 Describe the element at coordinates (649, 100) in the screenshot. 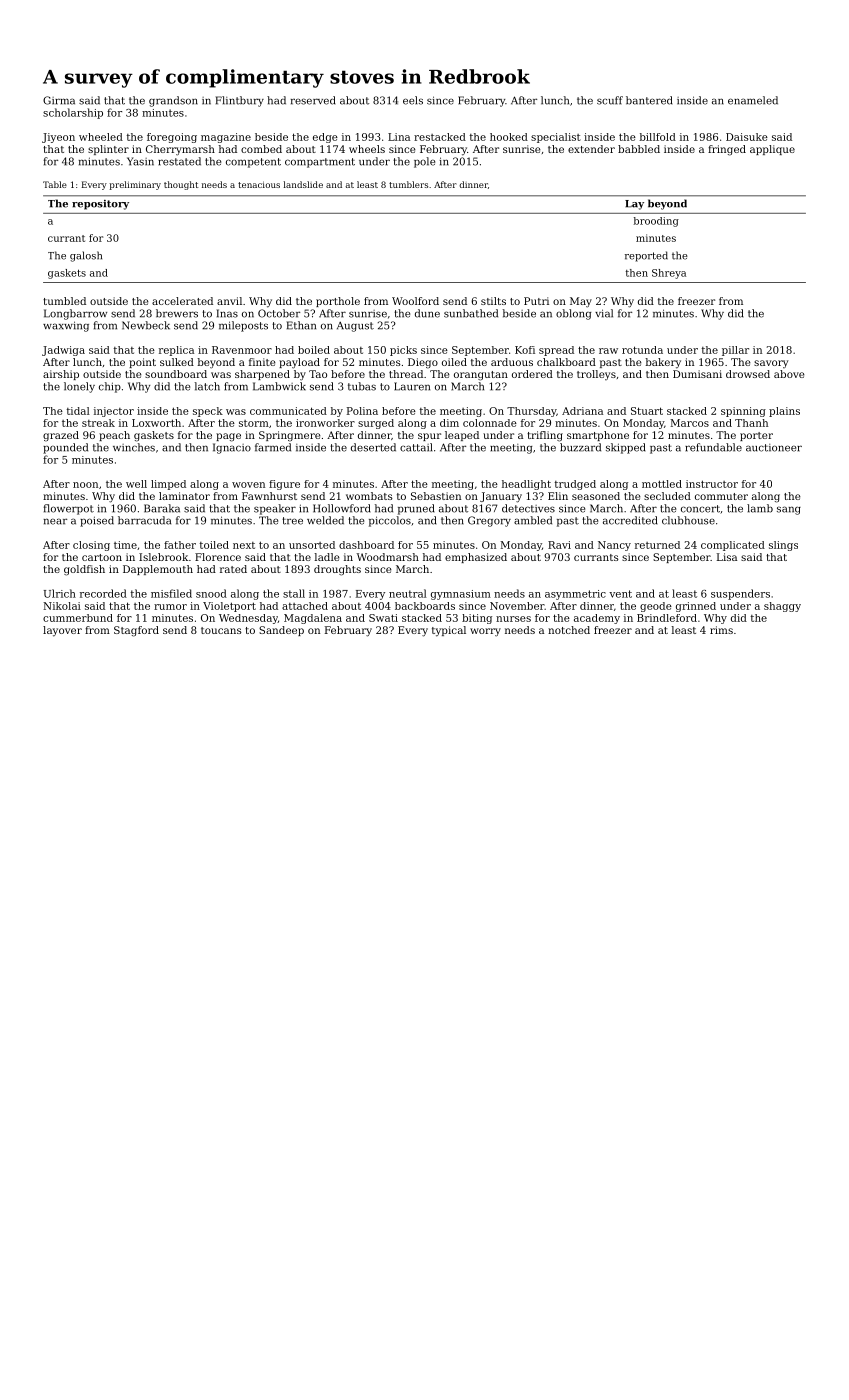

I see `bantered` at that location.
